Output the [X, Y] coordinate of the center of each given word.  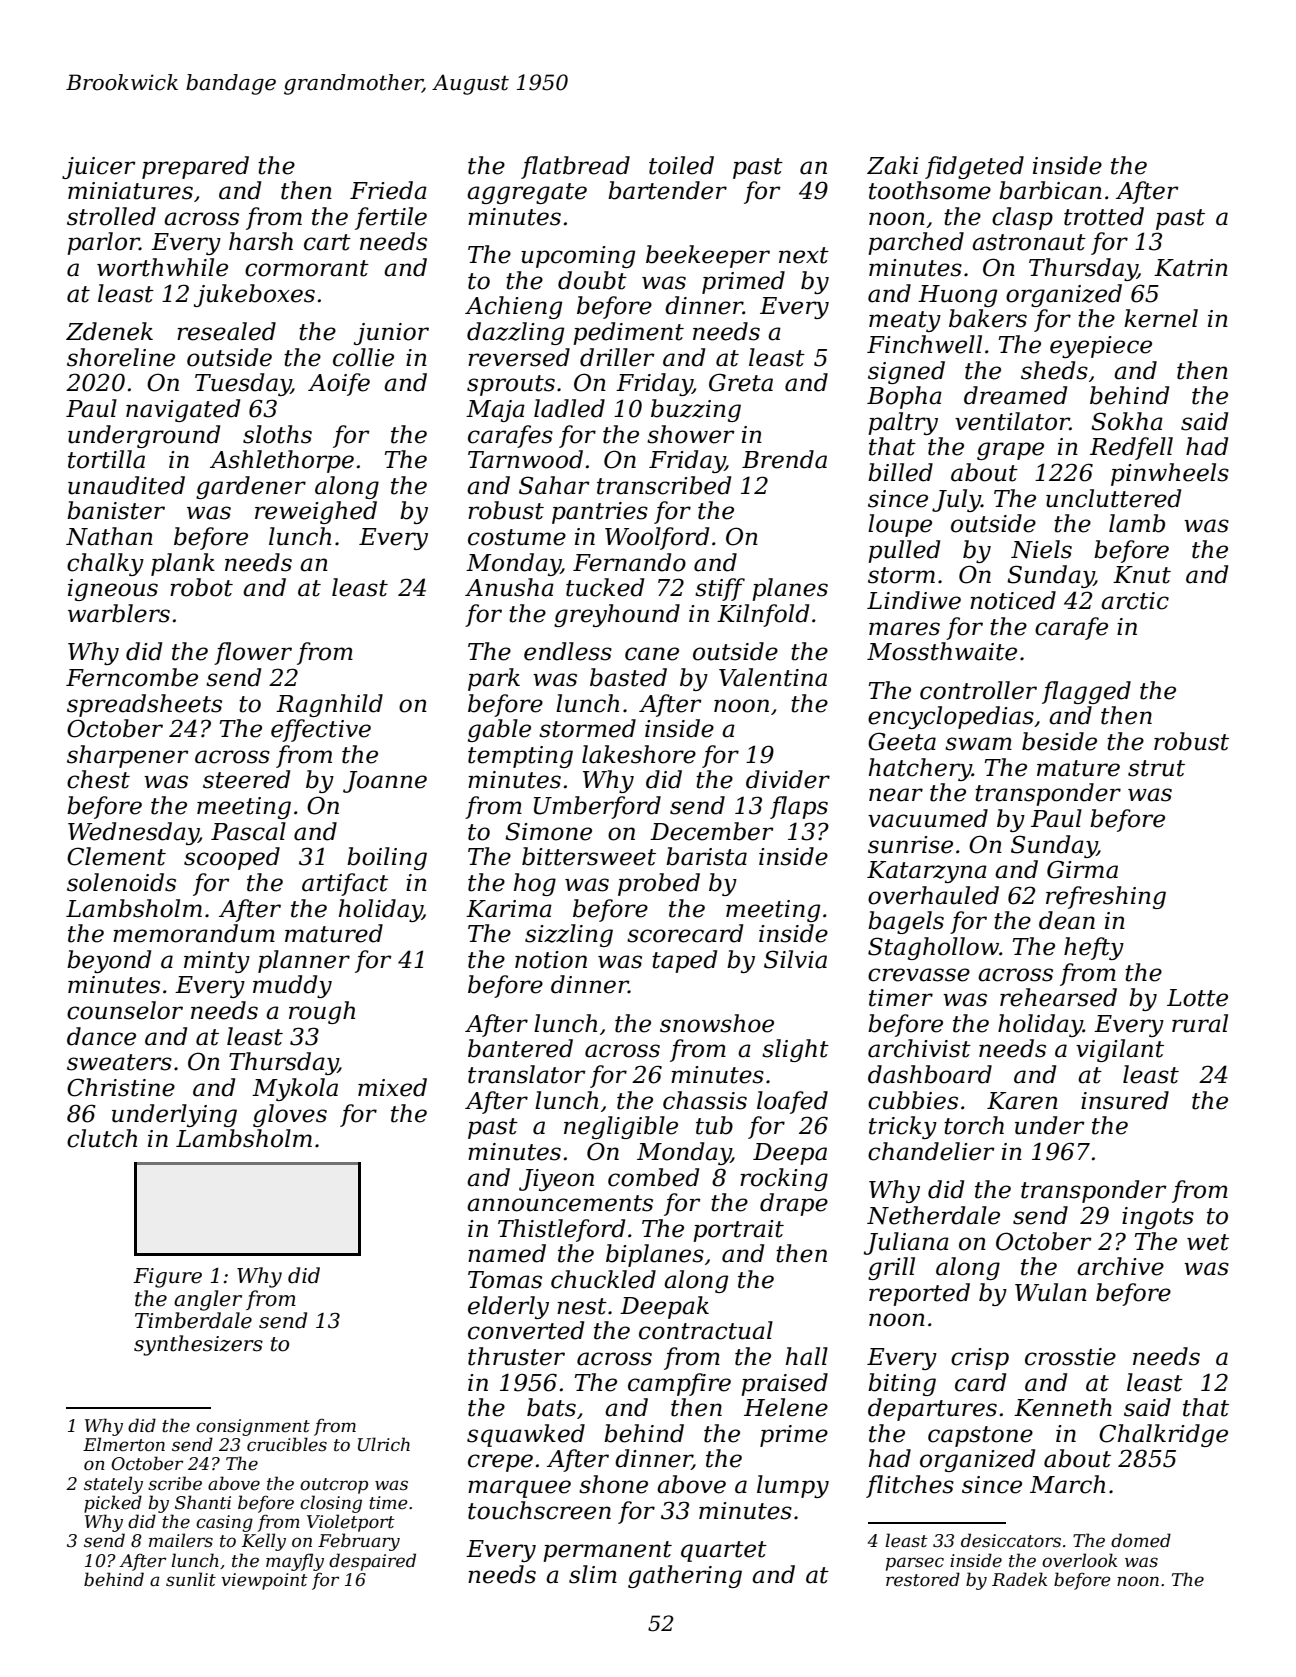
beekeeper [708, 256]
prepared [195, 167]
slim [593, 1574]
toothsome [930, 190]
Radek [1019, 1579]
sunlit [191, 1579]
